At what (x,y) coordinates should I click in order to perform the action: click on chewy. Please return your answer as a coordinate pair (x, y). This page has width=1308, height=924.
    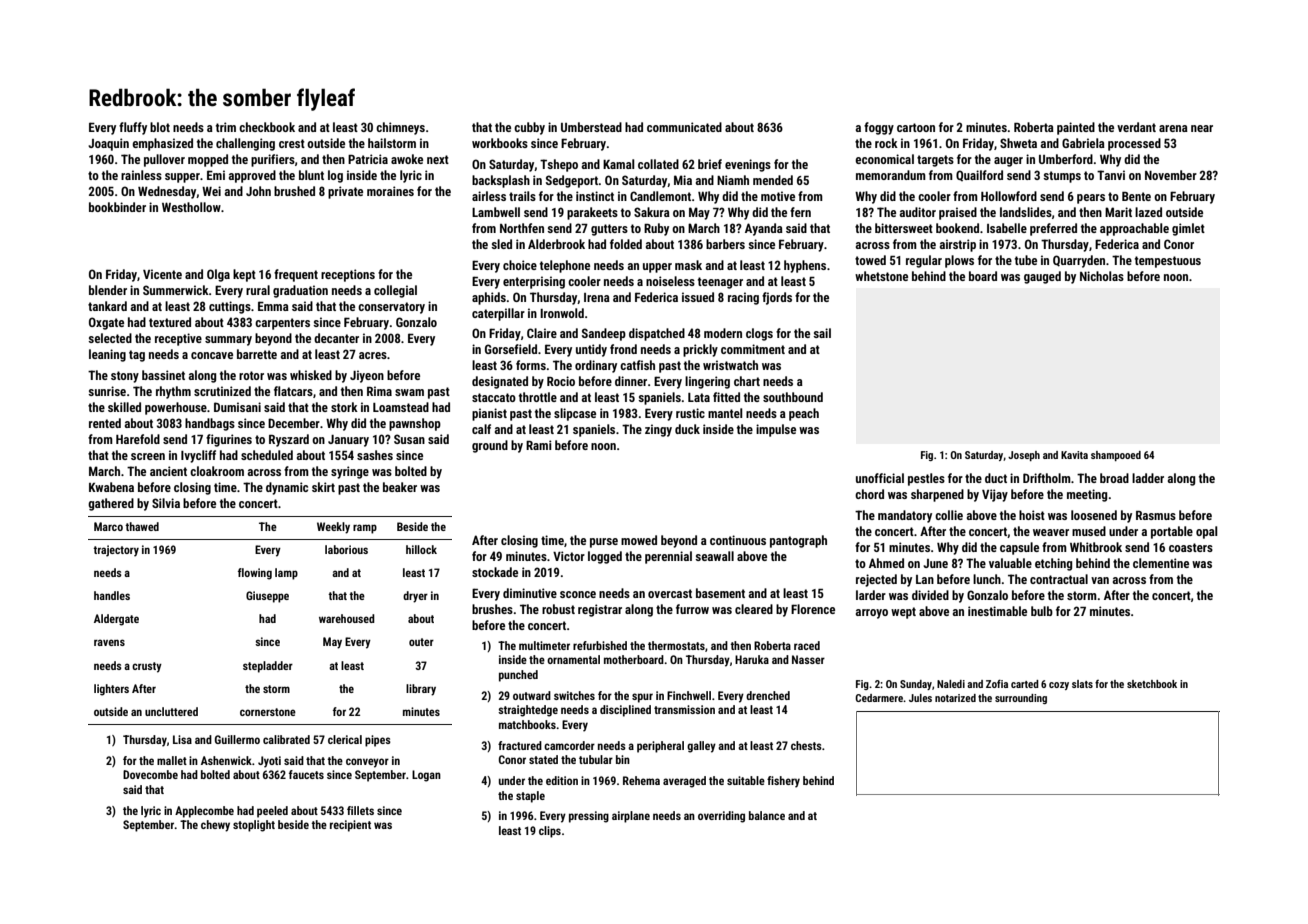
    Looking at the image, I should click on (215, 826).
